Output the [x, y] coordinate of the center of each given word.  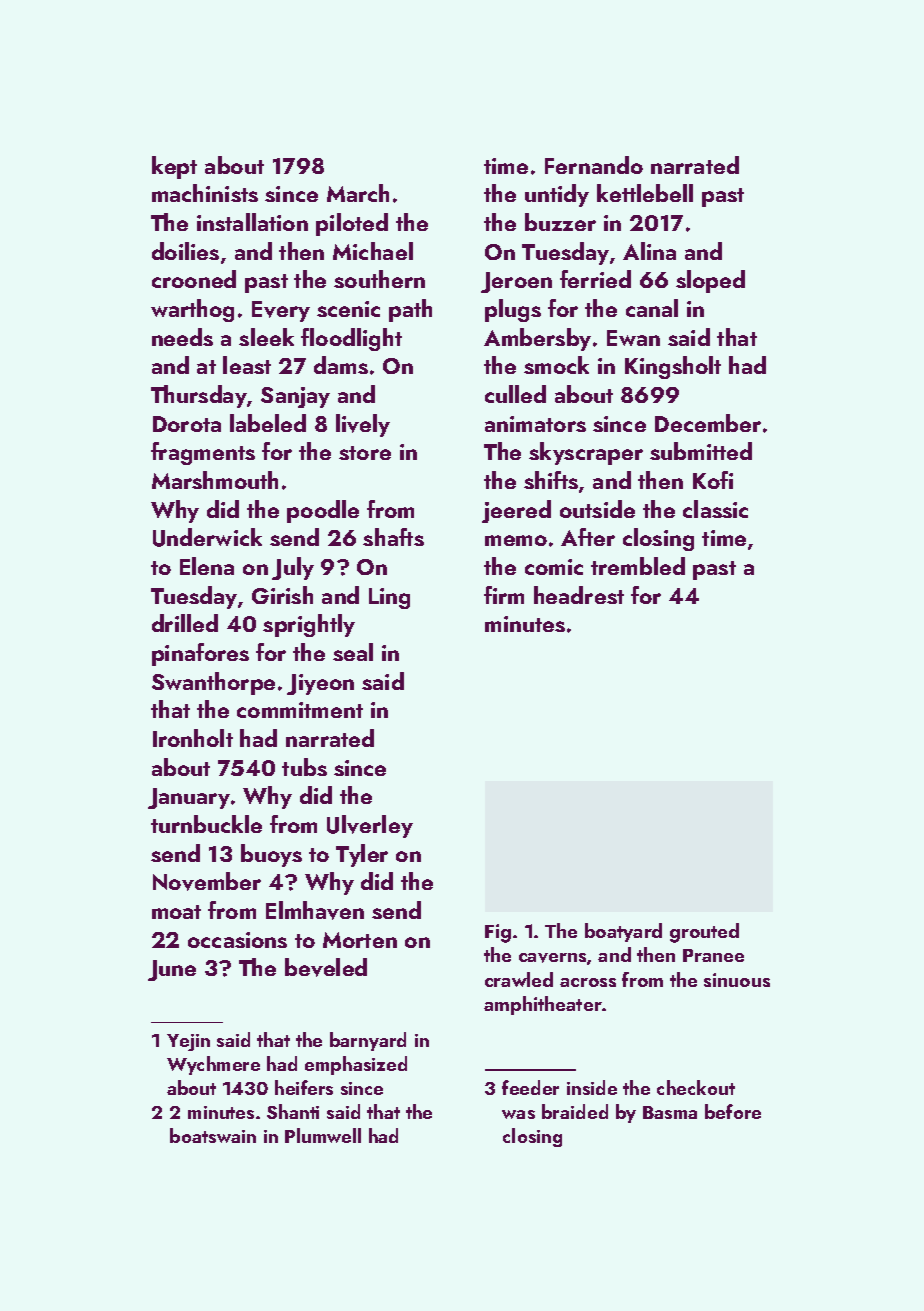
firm [504, 595]
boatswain [213, 1135]
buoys [271, 855]
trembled [638, 566]
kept [174, 167]
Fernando [594, 165]
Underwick [207, 537]
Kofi [713, 480]
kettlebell [645, 193]
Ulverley [370, 826]
